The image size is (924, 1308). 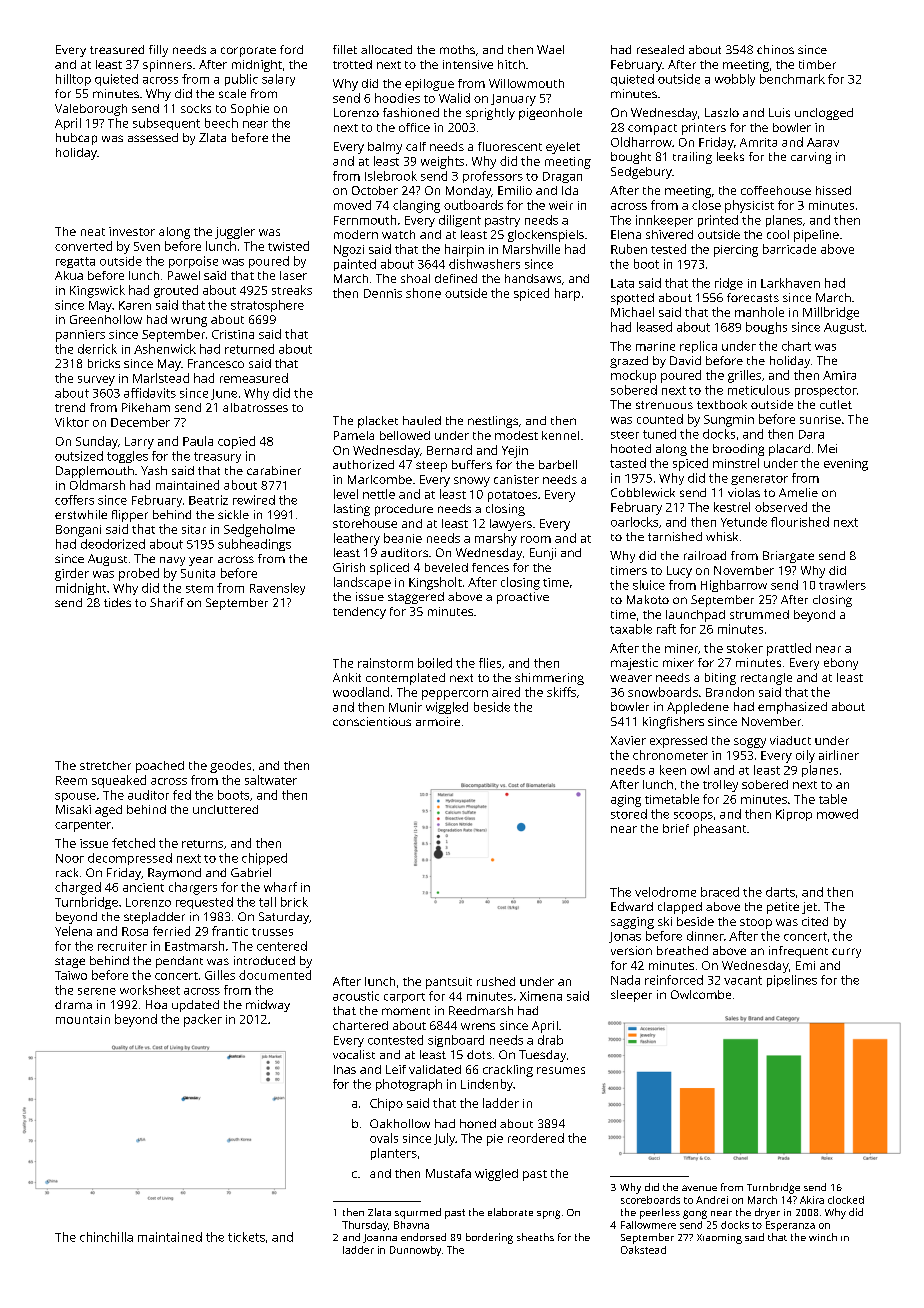 What do you see at coordinates (389, 569) in the image?
I see `spliced` at bounding box center [389, 569].
